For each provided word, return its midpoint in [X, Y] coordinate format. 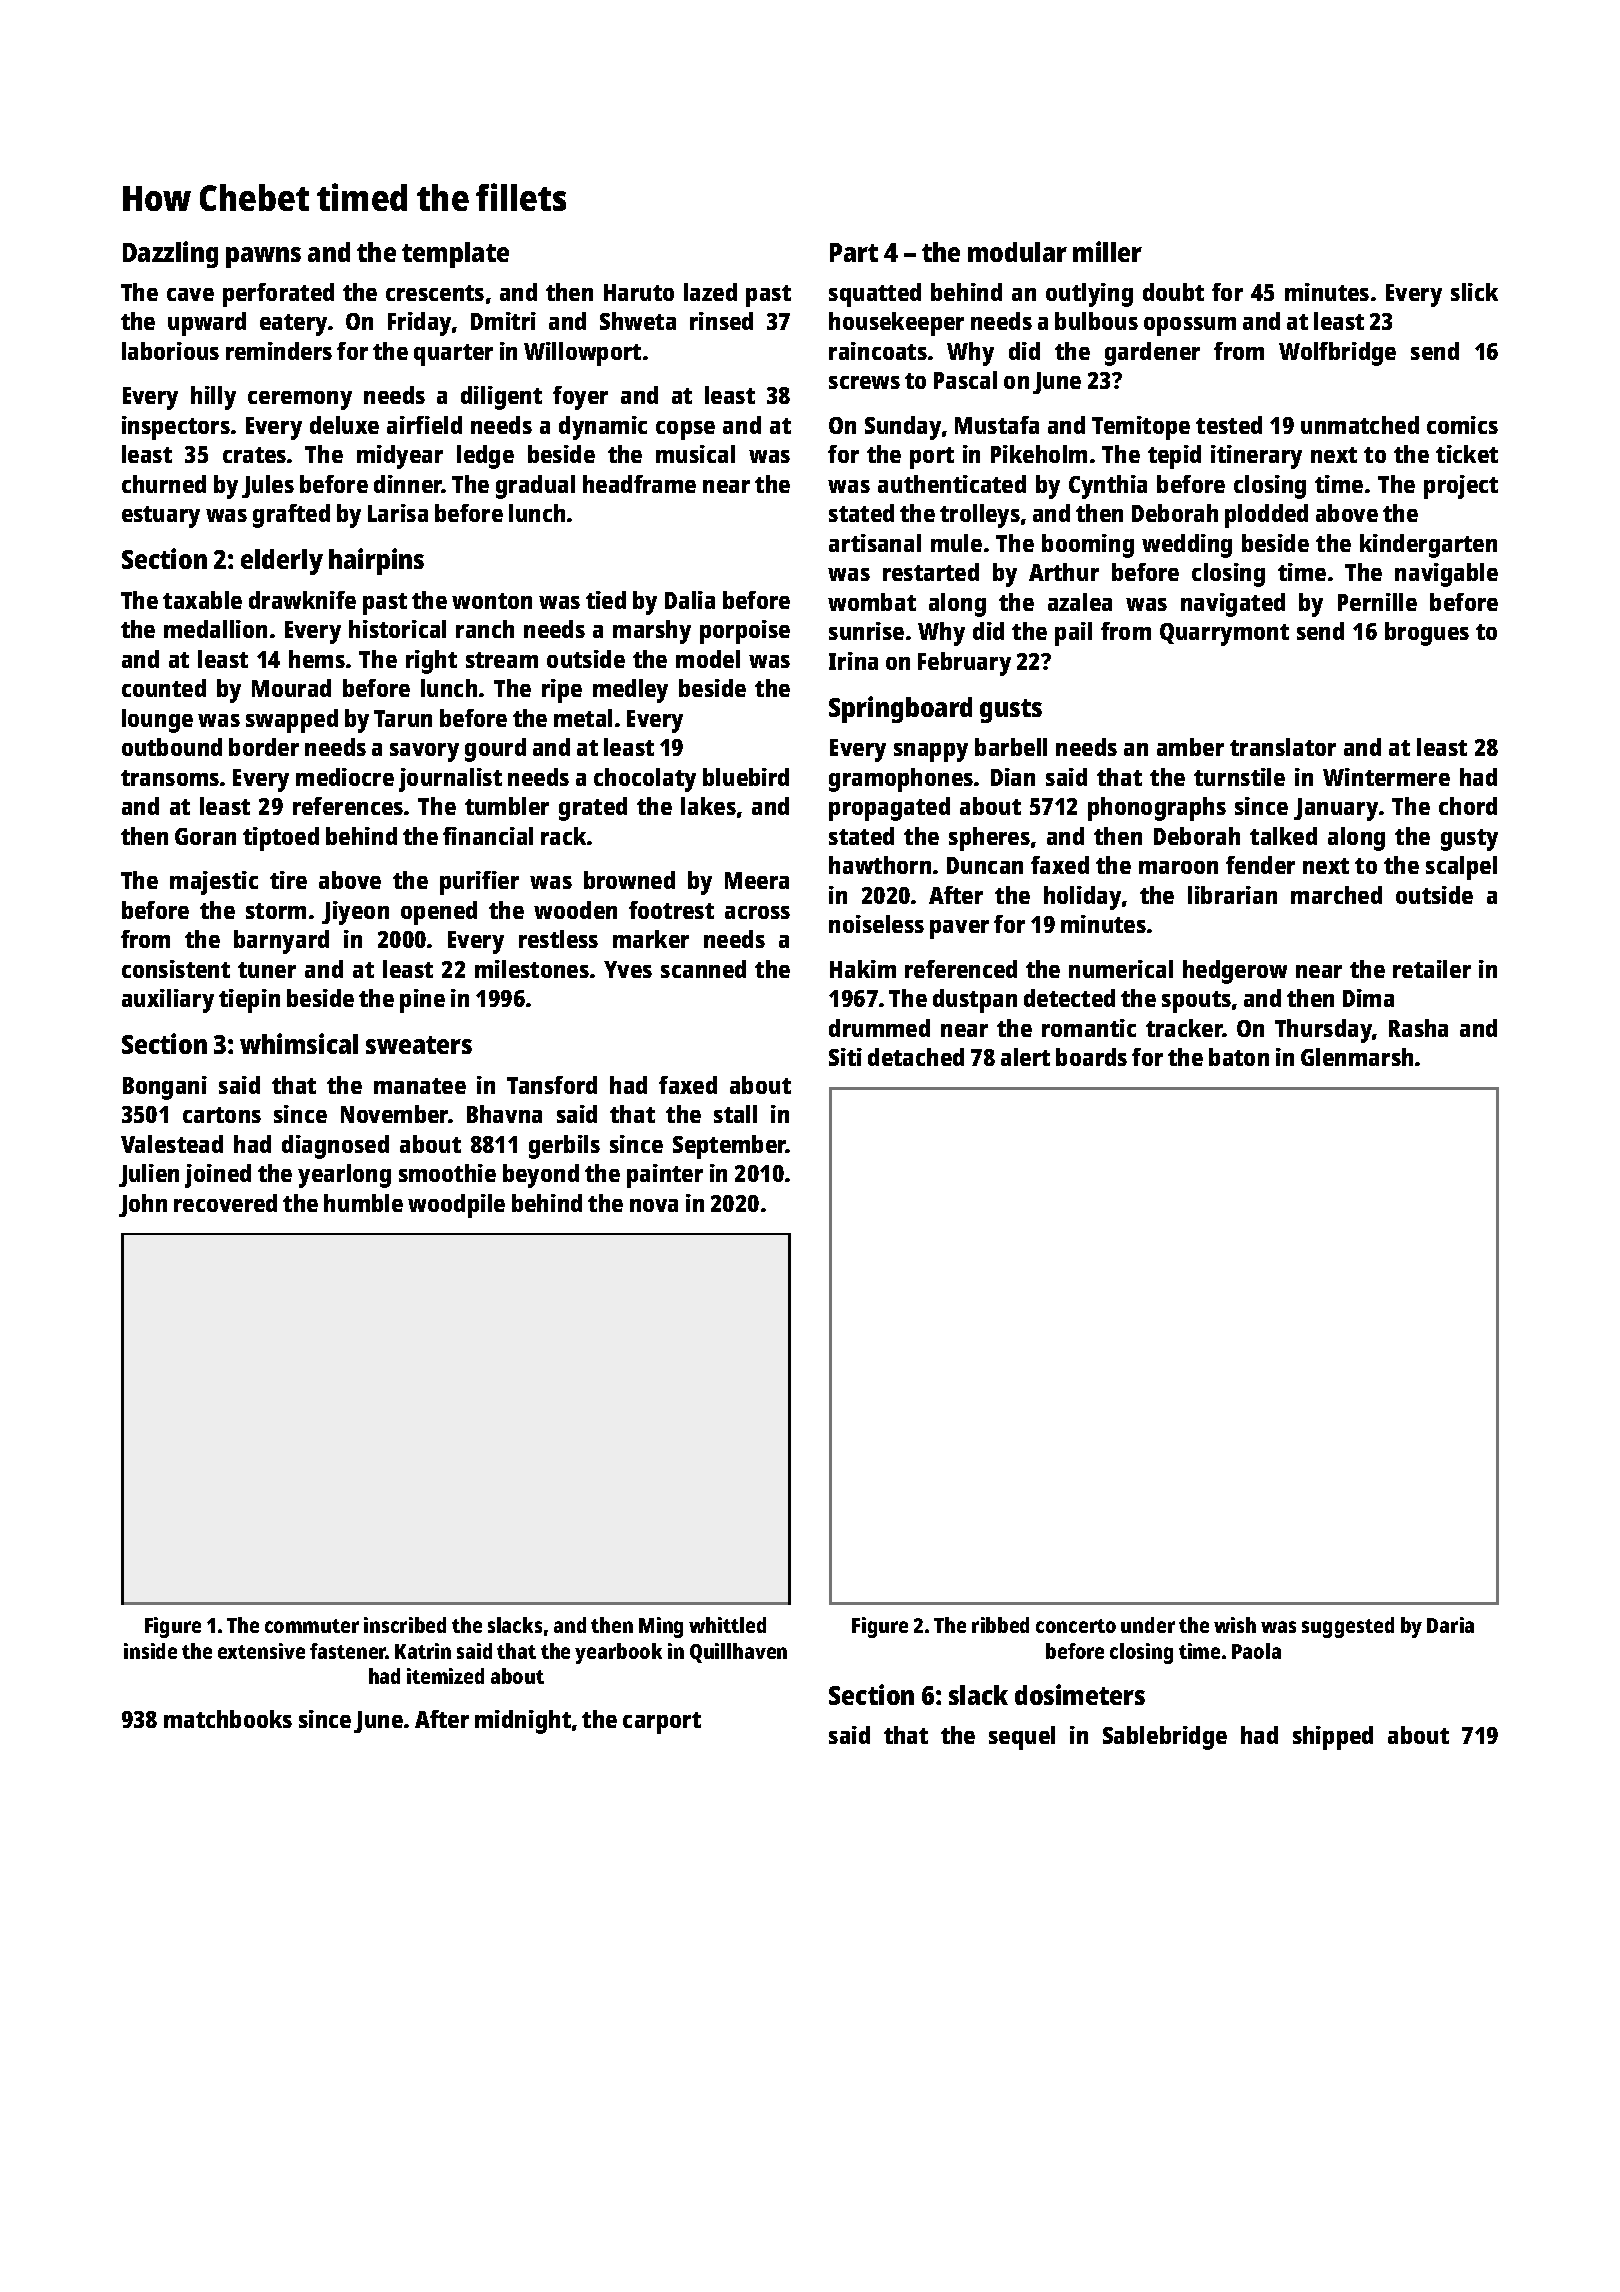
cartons [222, 1115]
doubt [1173, 292]
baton [1239, 1057]
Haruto [639, 292]
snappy [931, 752]
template [455, 255]
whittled [727, 1625]
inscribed [405, 1625]
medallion [215, 629]
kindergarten [1428, 546]
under [1148, 1625]
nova [654, 1205]
